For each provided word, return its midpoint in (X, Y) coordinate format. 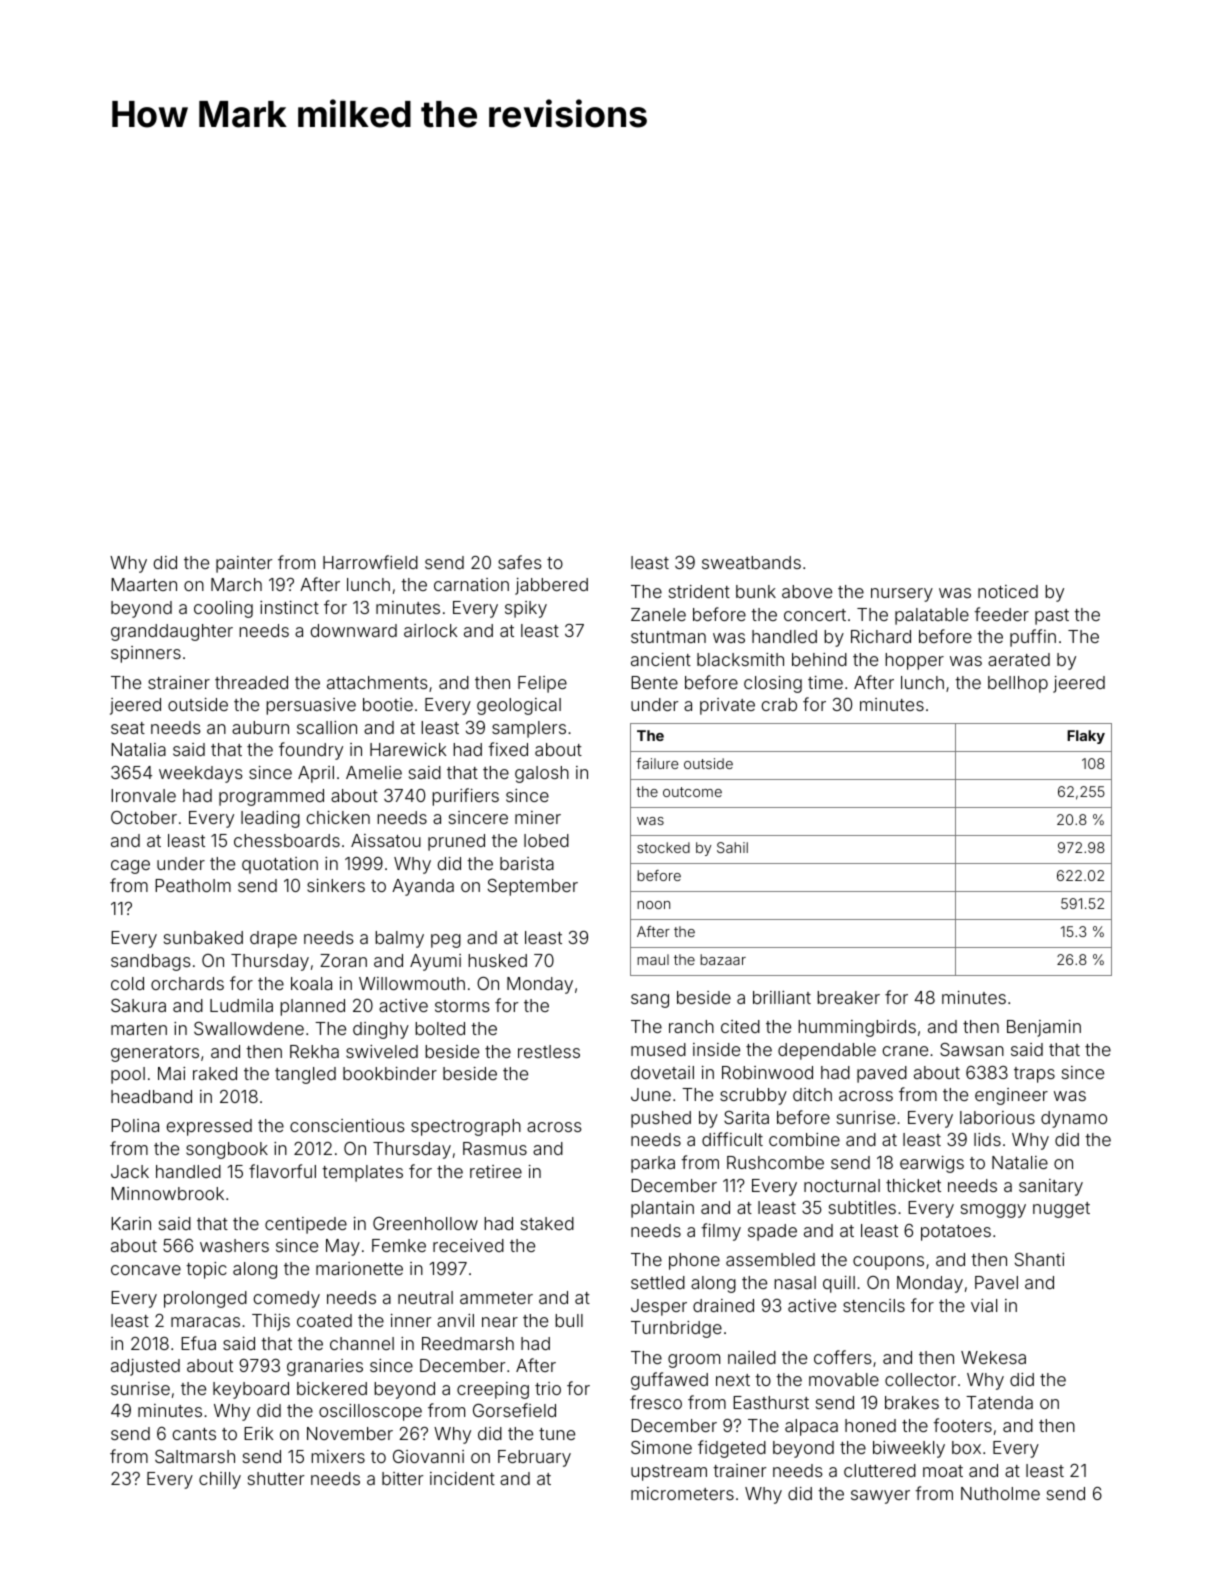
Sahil (732, 847)
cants (194, 1434)
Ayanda (423, 887)
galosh (542, 774)
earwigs (932, 1164)
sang (650, 1001)
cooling (223, 609)
